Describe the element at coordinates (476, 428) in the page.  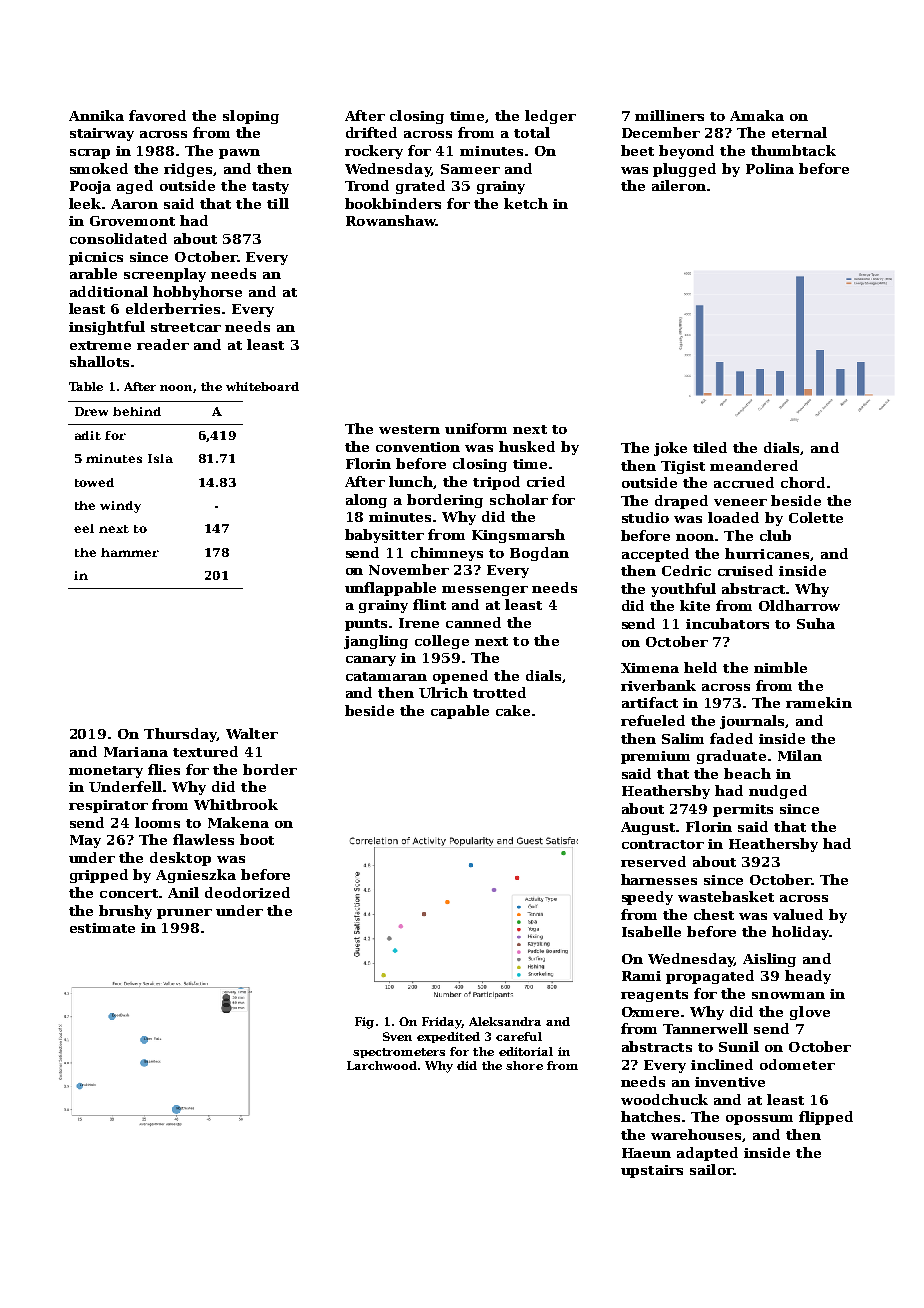
I see `uniform` at that location.
